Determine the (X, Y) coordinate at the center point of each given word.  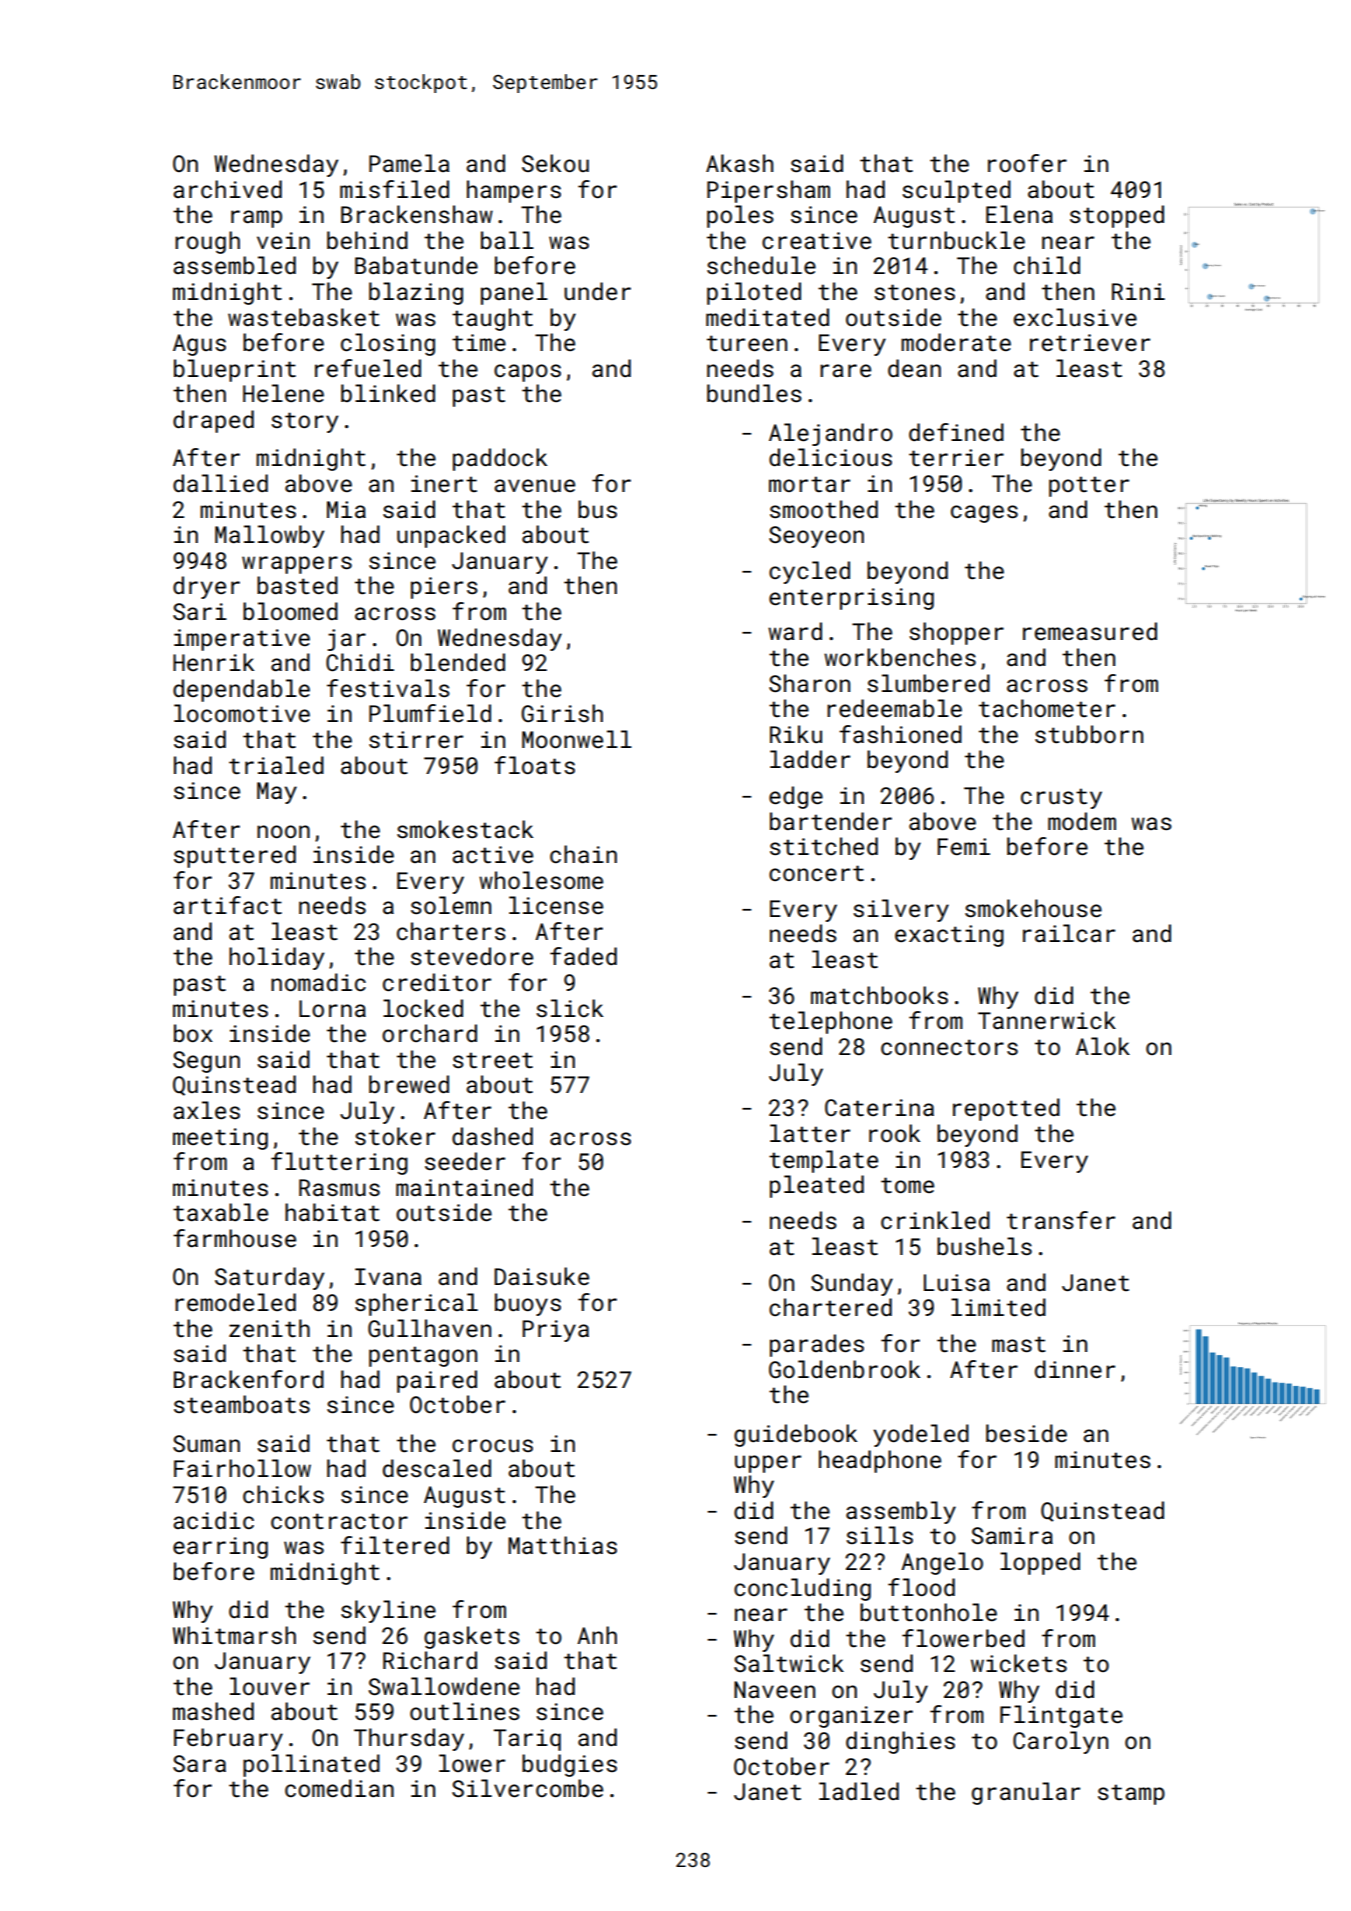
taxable (220, 1212)
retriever (1090, 342)
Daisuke (541, 1276)
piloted (754, 293)
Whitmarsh (234, 1635)
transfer (1061, 1220)
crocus (492, 1445)
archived (227, 189)
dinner (1075, 1369)
